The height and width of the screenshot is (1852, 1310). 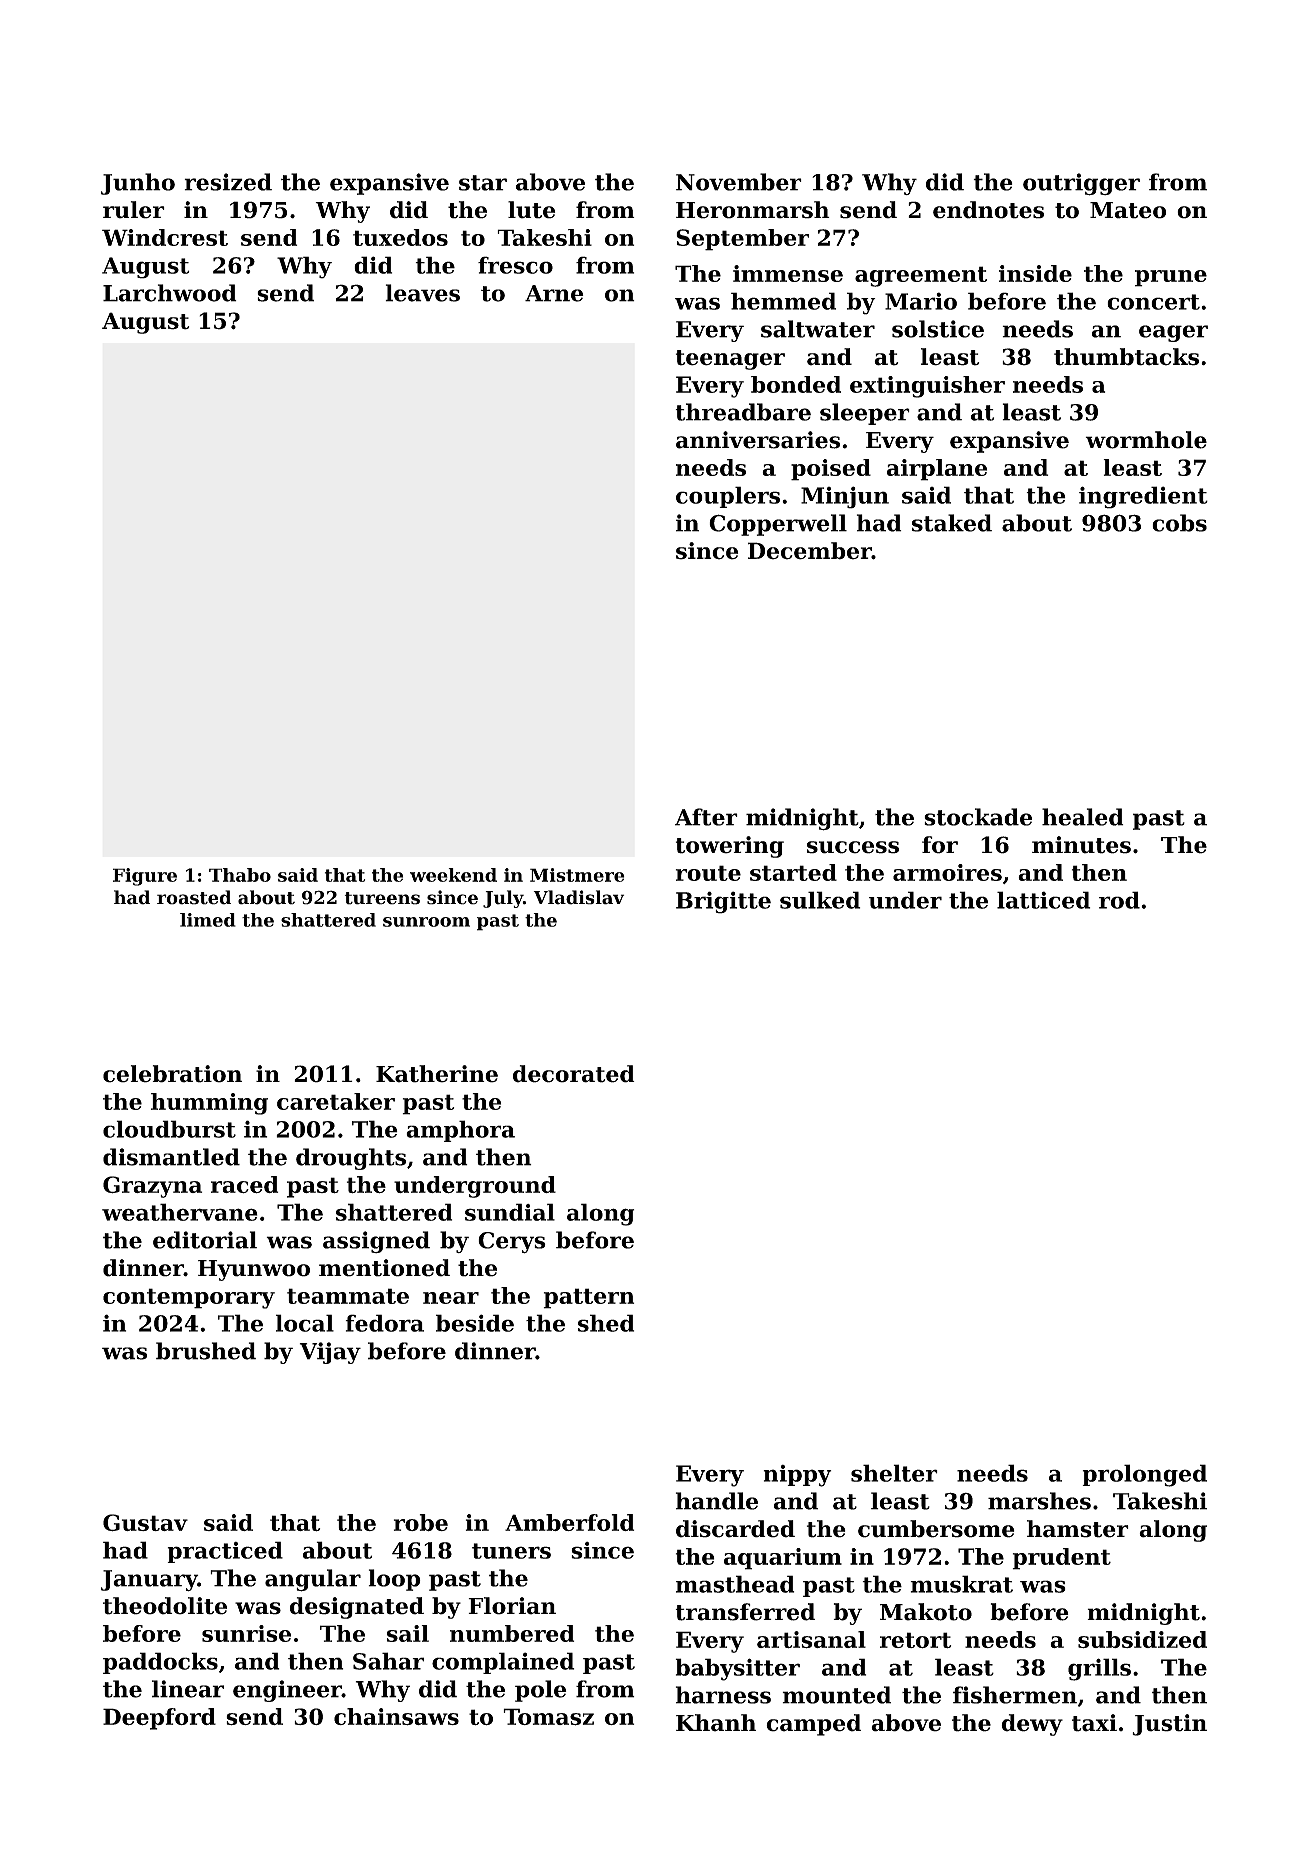 I want to click on towering, so click(x=730, y=847).
